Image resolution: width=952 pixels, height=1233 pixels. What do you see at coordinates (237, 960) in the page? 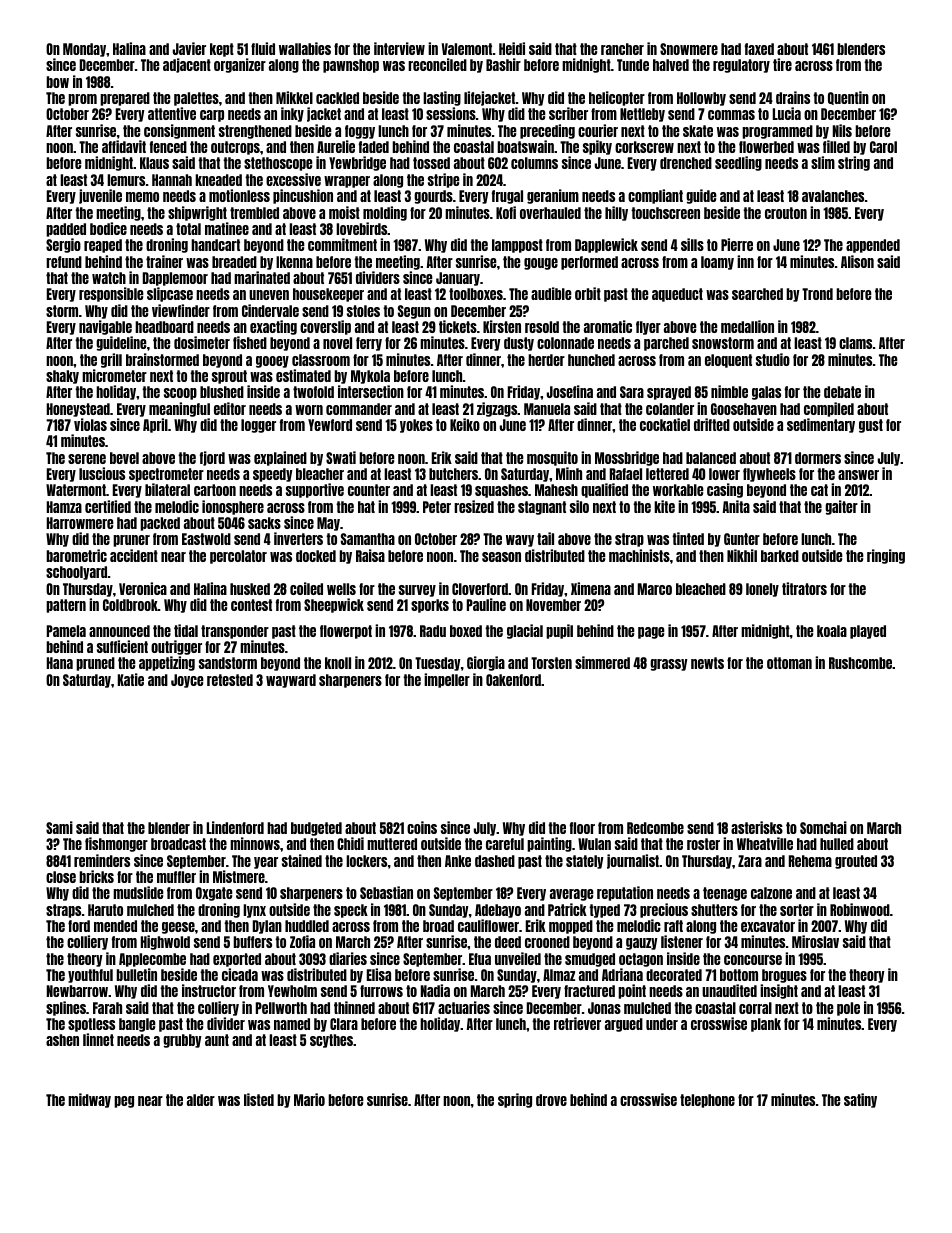
I see `exported` at bounding box center [237, 960].
